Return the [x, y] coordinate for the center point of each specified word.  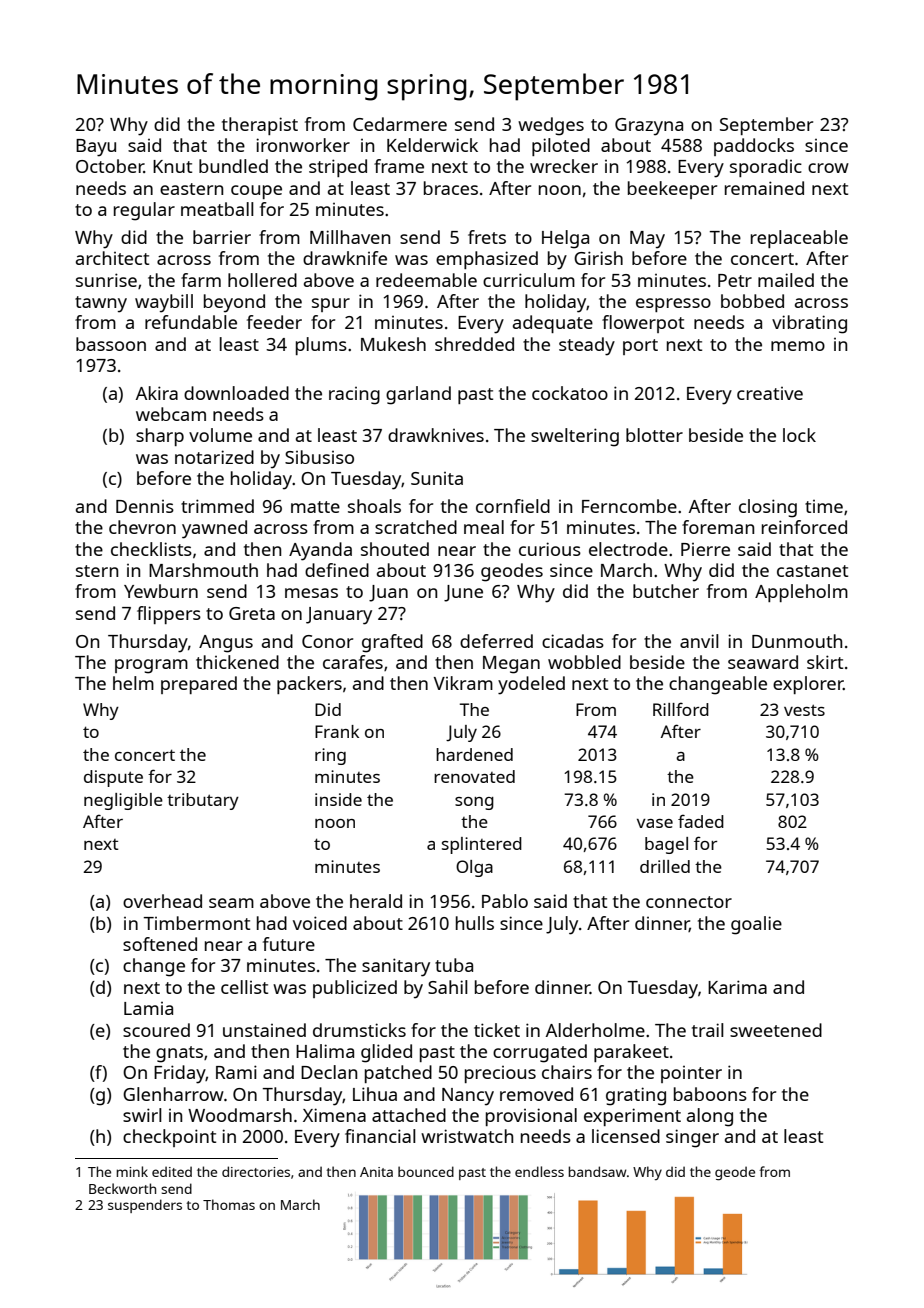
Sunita [437, 478]
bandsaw [597, 1171]
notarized [214, 457]
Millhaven [350, 237]
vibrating [809, 324]
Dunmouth [797, 641]
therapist [260, 126]
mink [132, 1171]
